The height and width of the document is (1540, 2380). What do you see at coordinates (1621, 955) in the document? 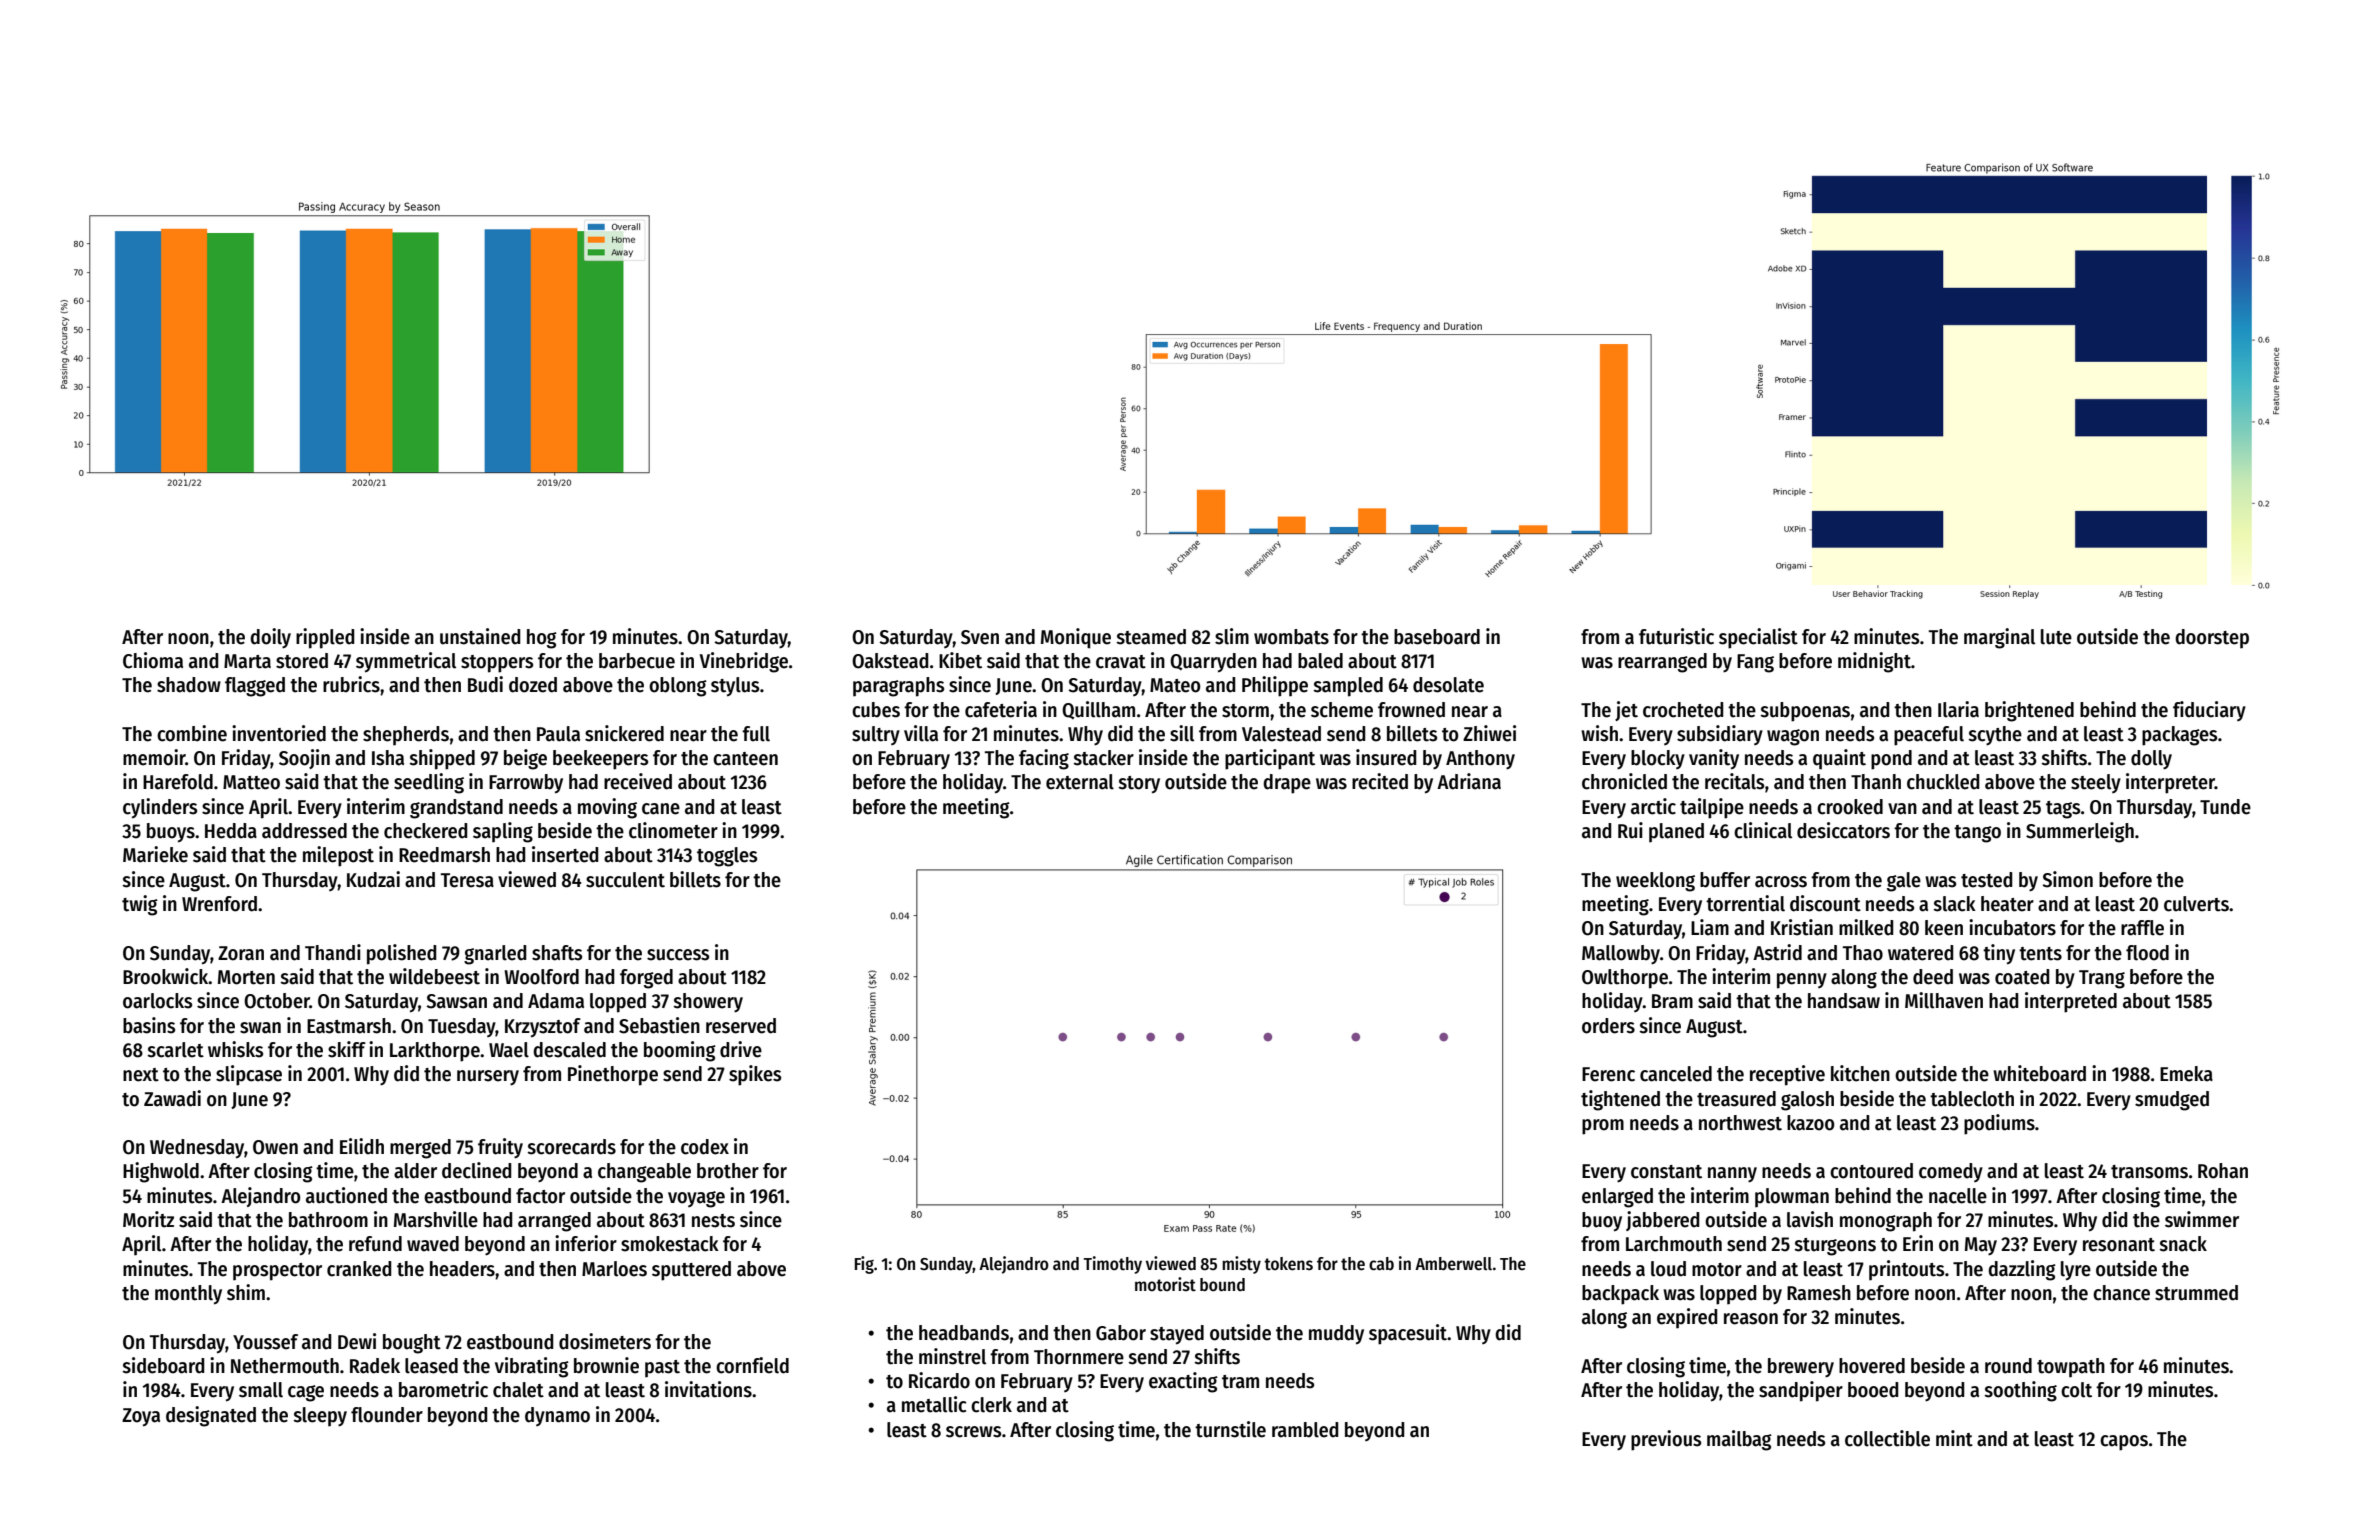
I see `Mallowby` at bounding box center [1621, 955].
